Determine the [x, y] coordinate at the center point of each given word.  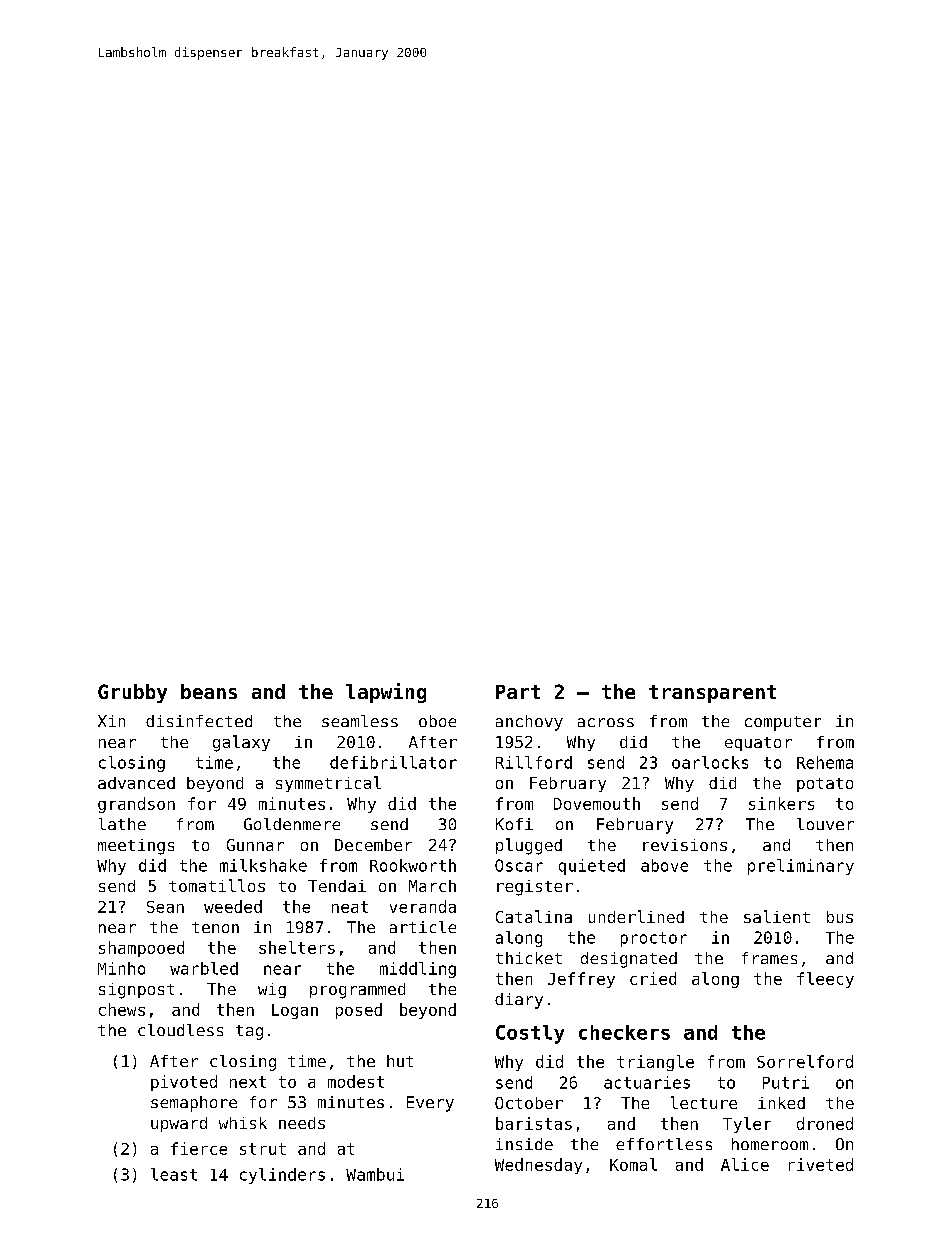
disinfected [199, 721]
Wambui [375, 1174]
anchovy [529, 723]
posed [359, 1011]
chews [122, 1009]
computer [783, 723]
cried [653, 978]
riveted [821, 1164]
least [174, 1174]
